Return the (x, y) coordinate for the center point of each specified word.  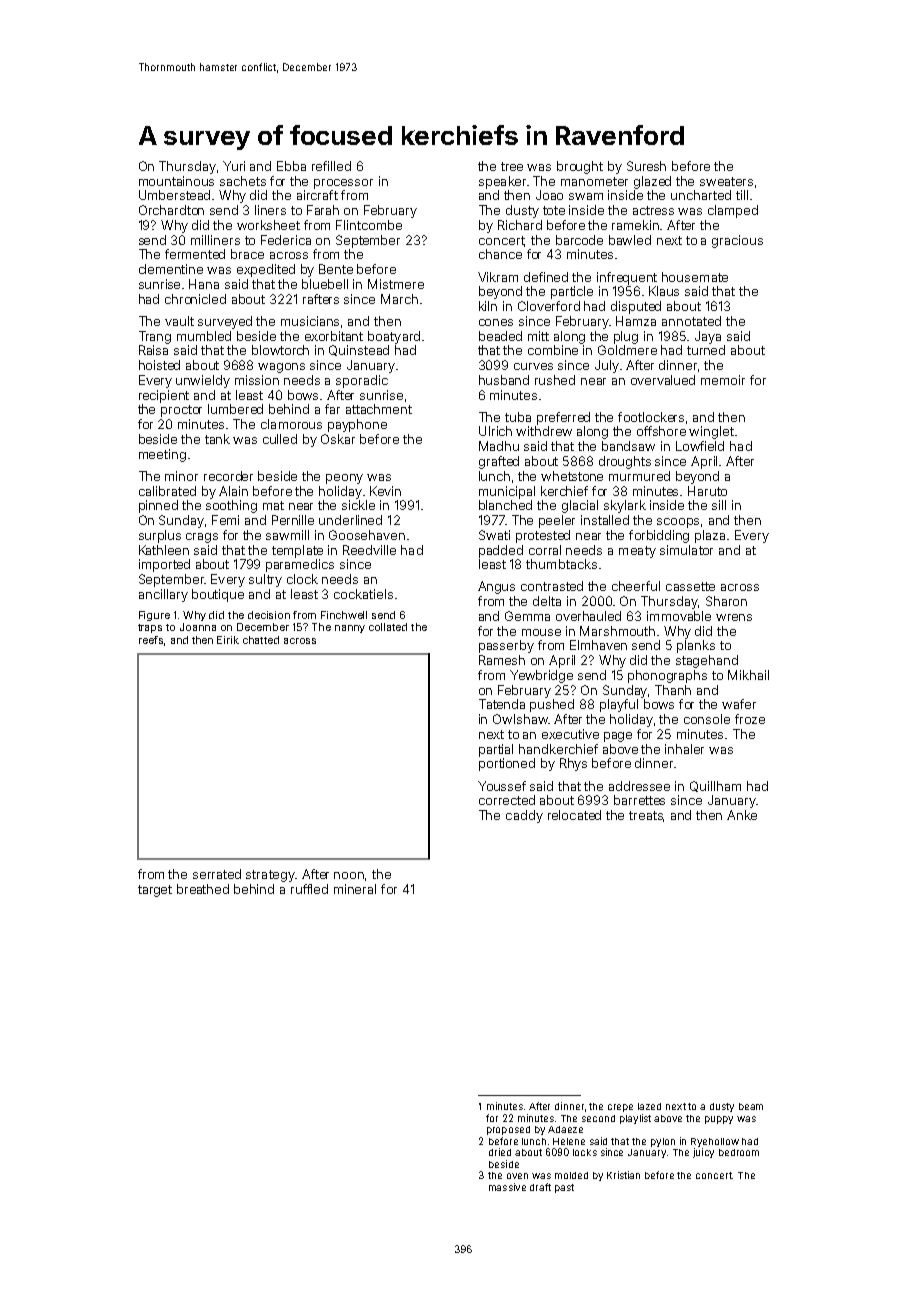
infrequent (627, 278)
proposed (508, 1130)
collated (388, 627)
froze (750, 719)
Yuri (234, 166)
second (598, 1118)
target (155, 891)
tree (512, 166)
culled (280, 439)
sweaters (726, 181)
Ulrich (495, 431)
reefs (151, 640)
